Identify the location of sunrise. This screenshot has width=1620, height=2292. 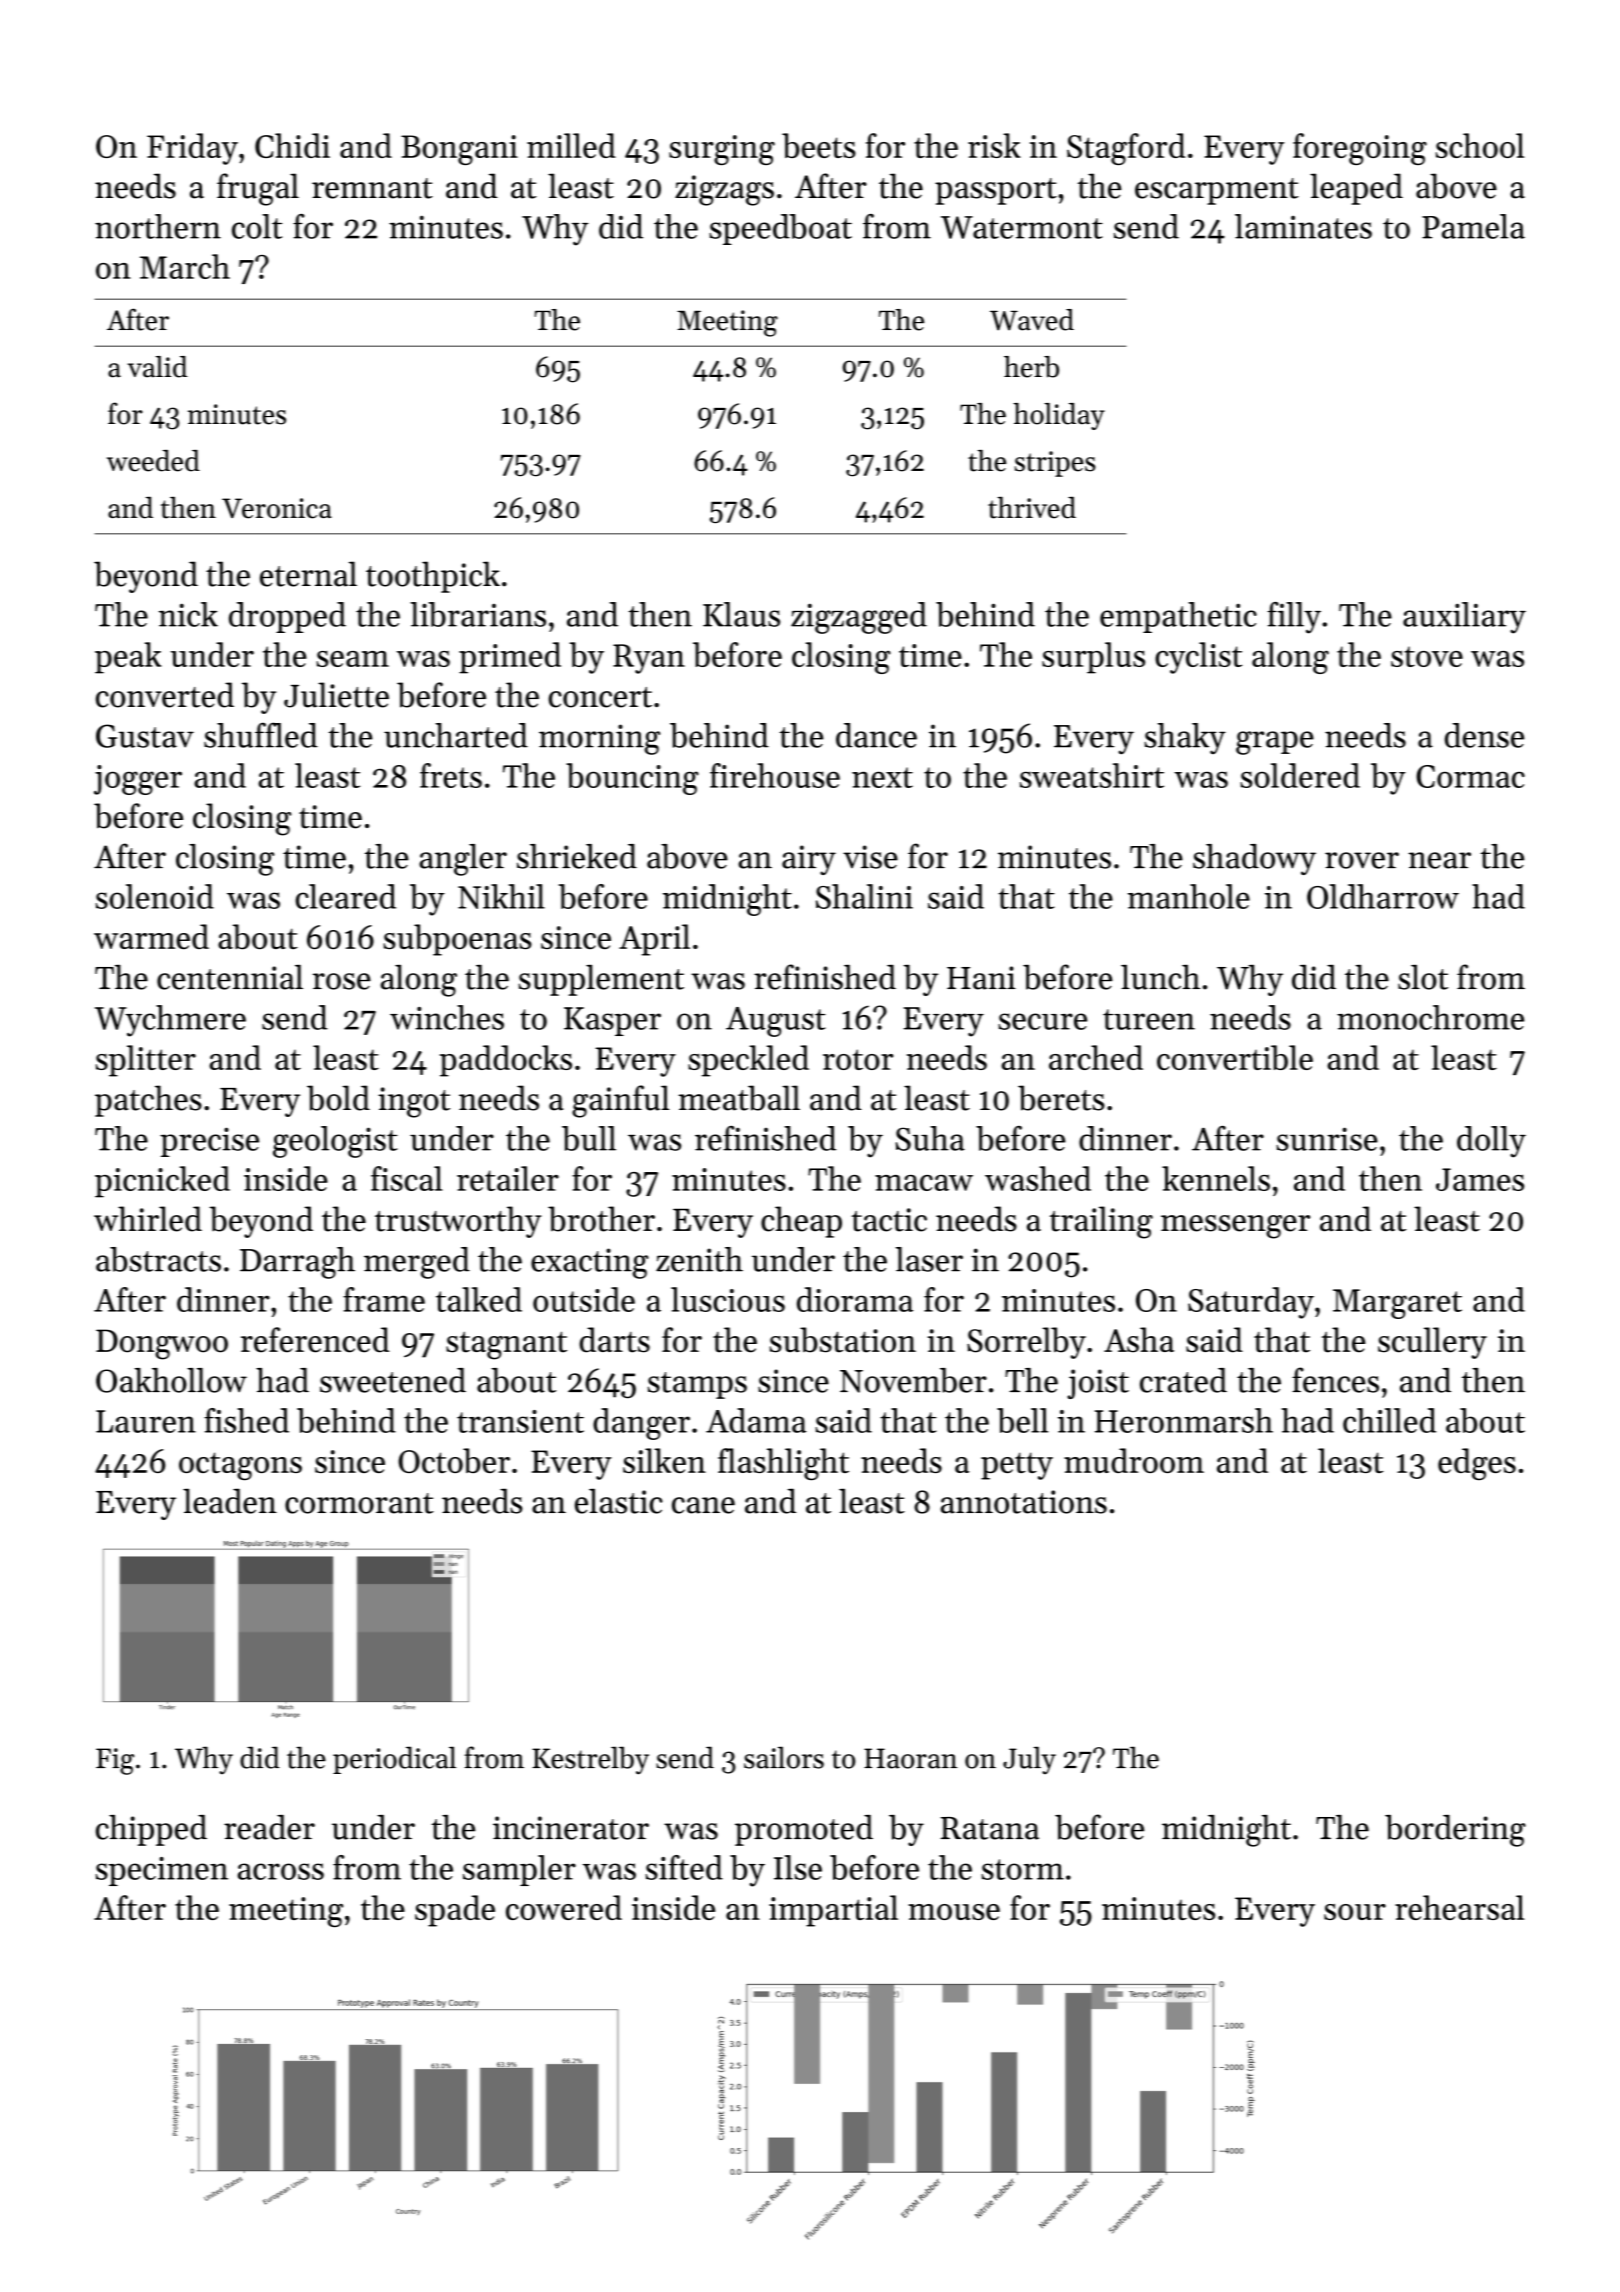
(1327, 1139).
